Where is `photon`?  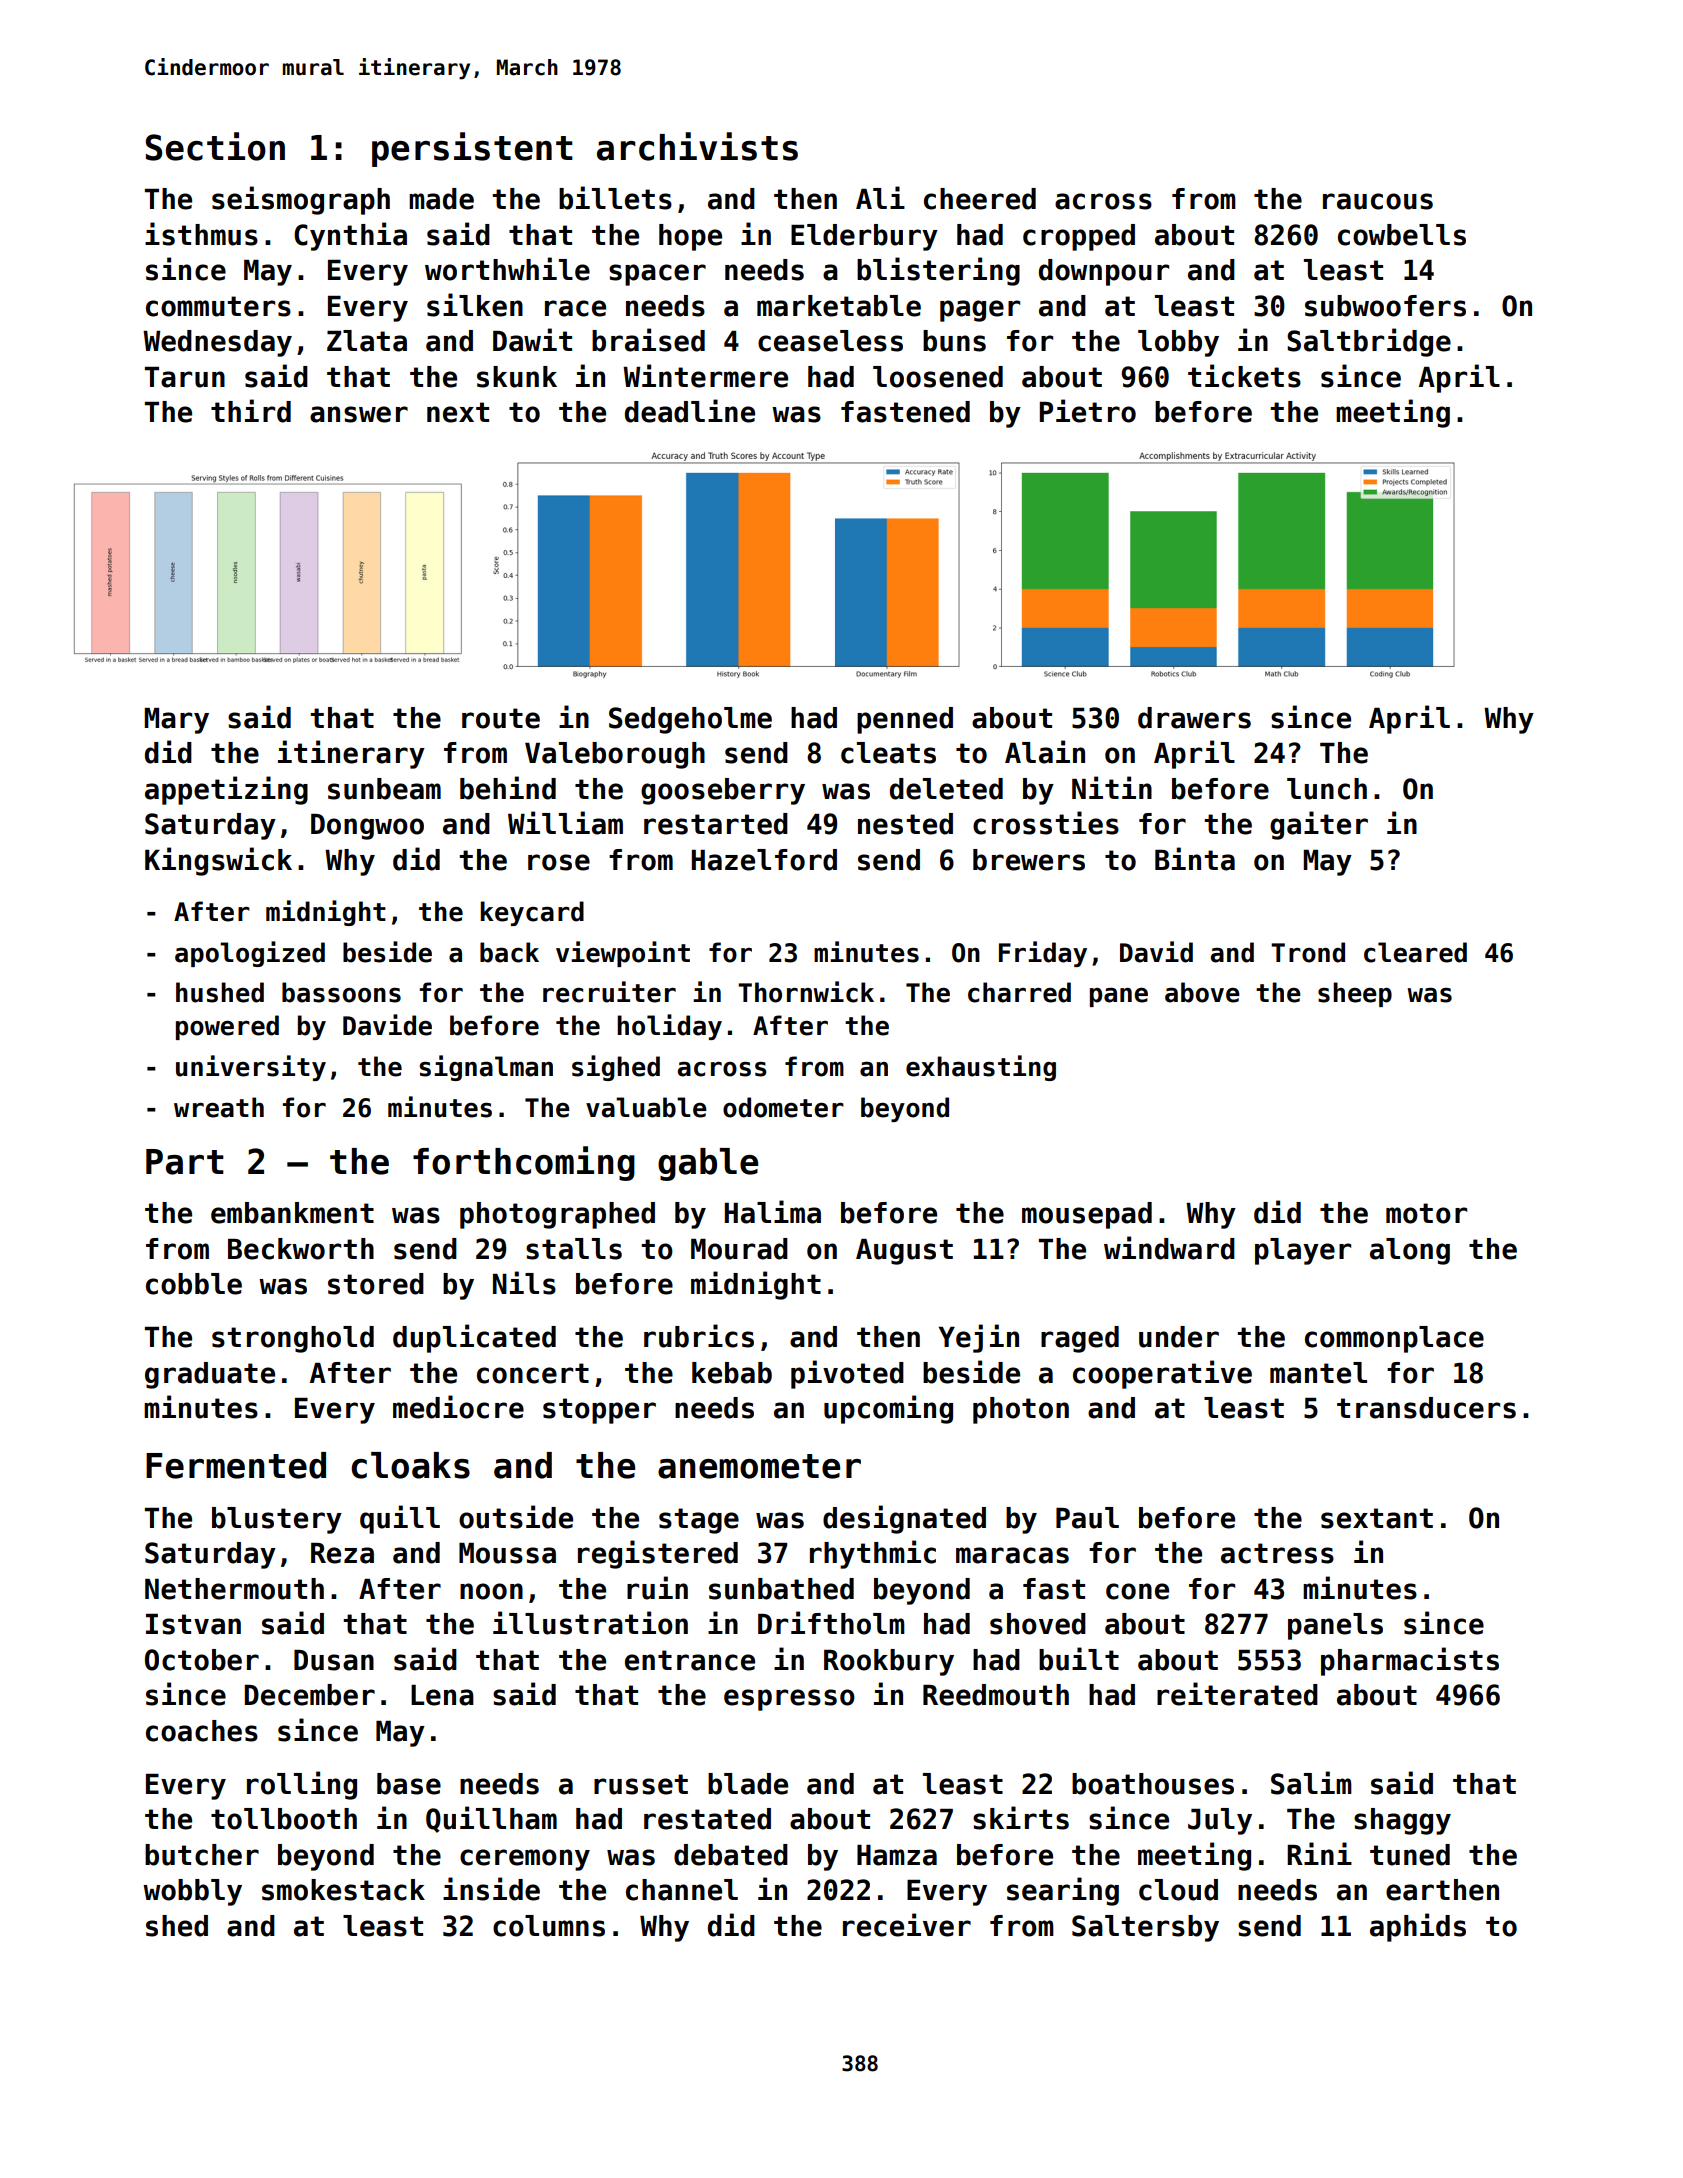 photon is located at coordinates (1021, 1410).
